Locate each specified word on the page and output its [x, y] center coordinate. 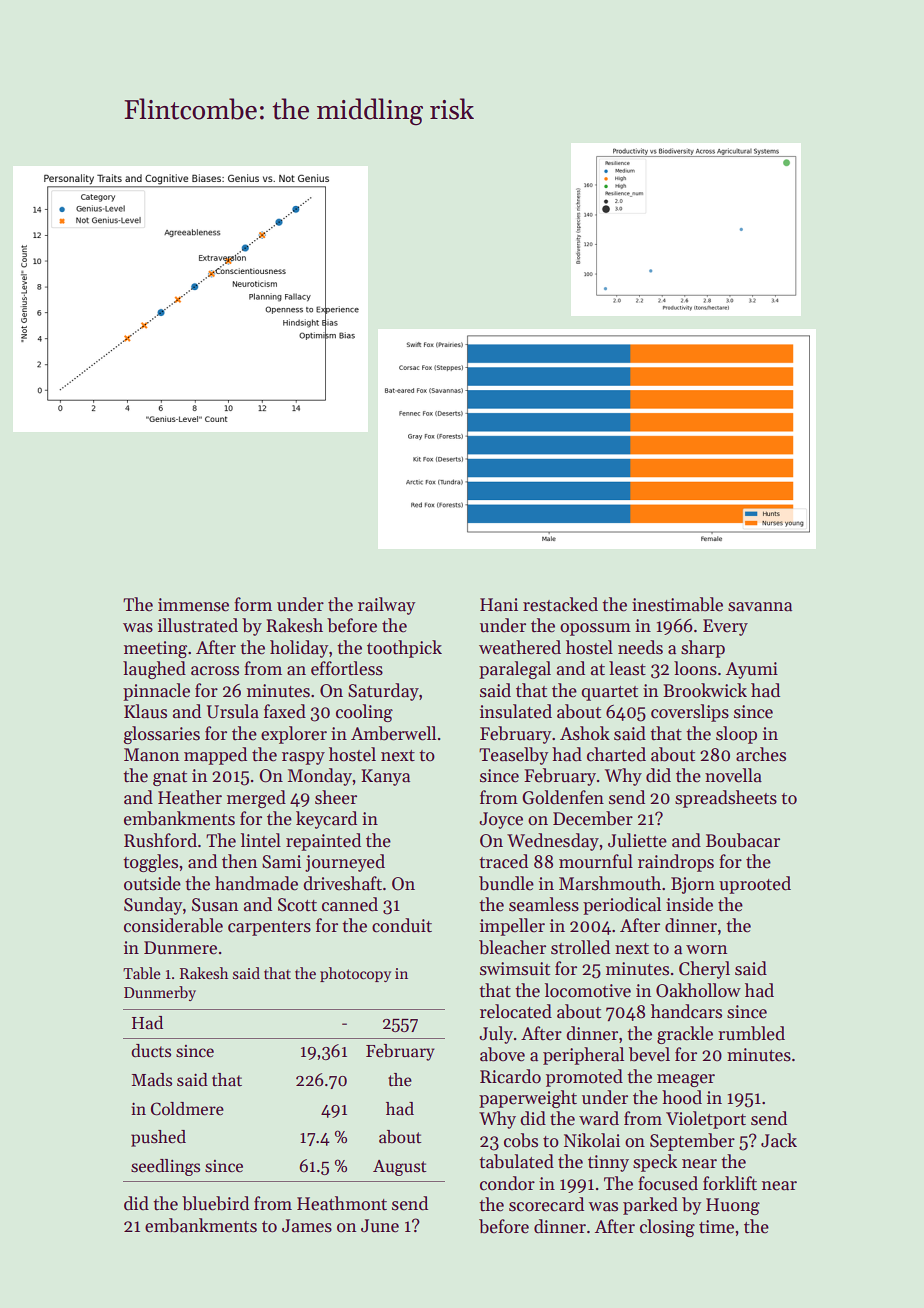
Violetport [706, 1120]
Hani [499, 605]
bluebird [215, 1203]
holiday [299, 649]
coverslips [690, 713]
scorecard [546, 1204]
